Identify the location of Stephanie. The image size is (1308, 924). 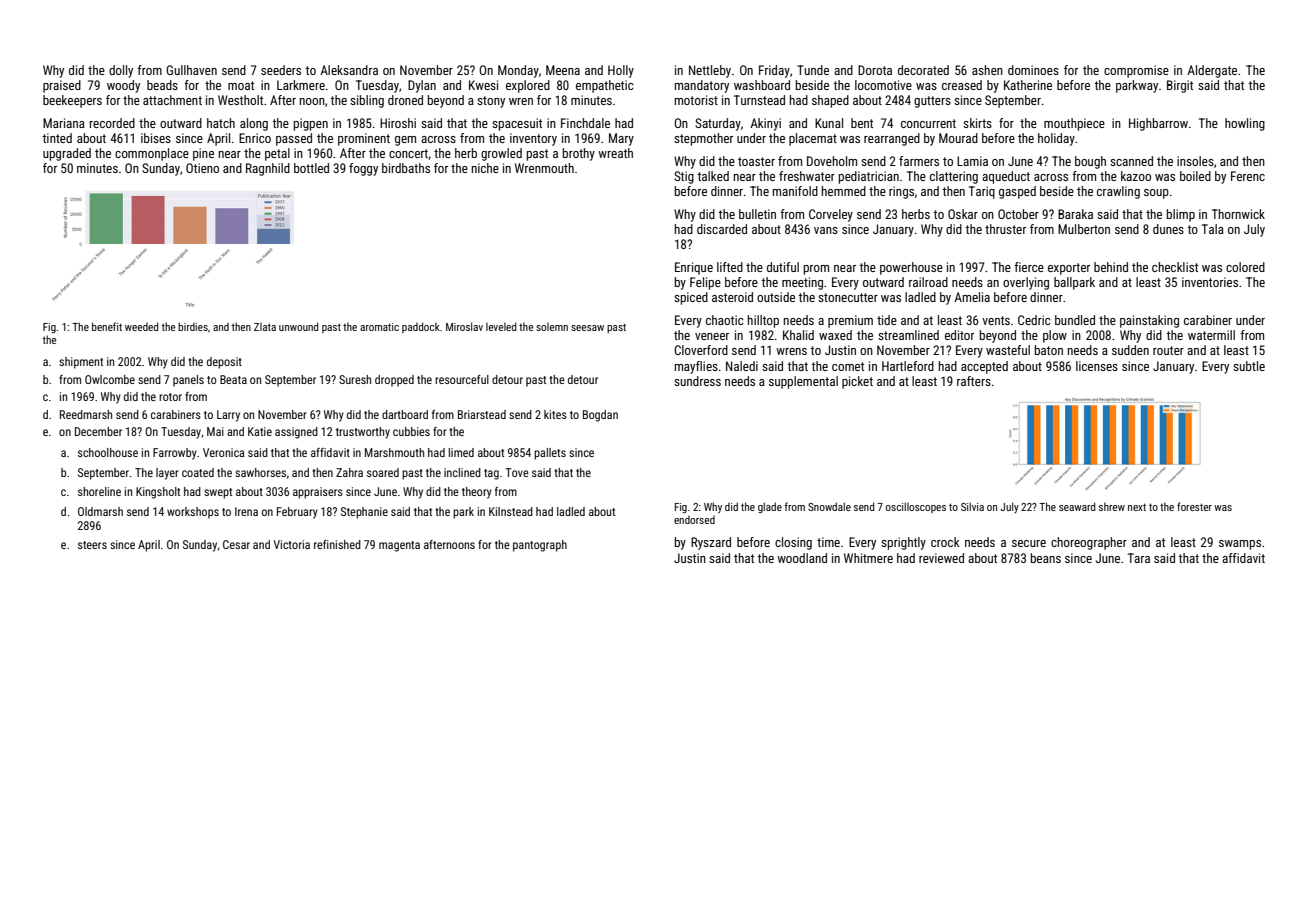
(364, 513).
